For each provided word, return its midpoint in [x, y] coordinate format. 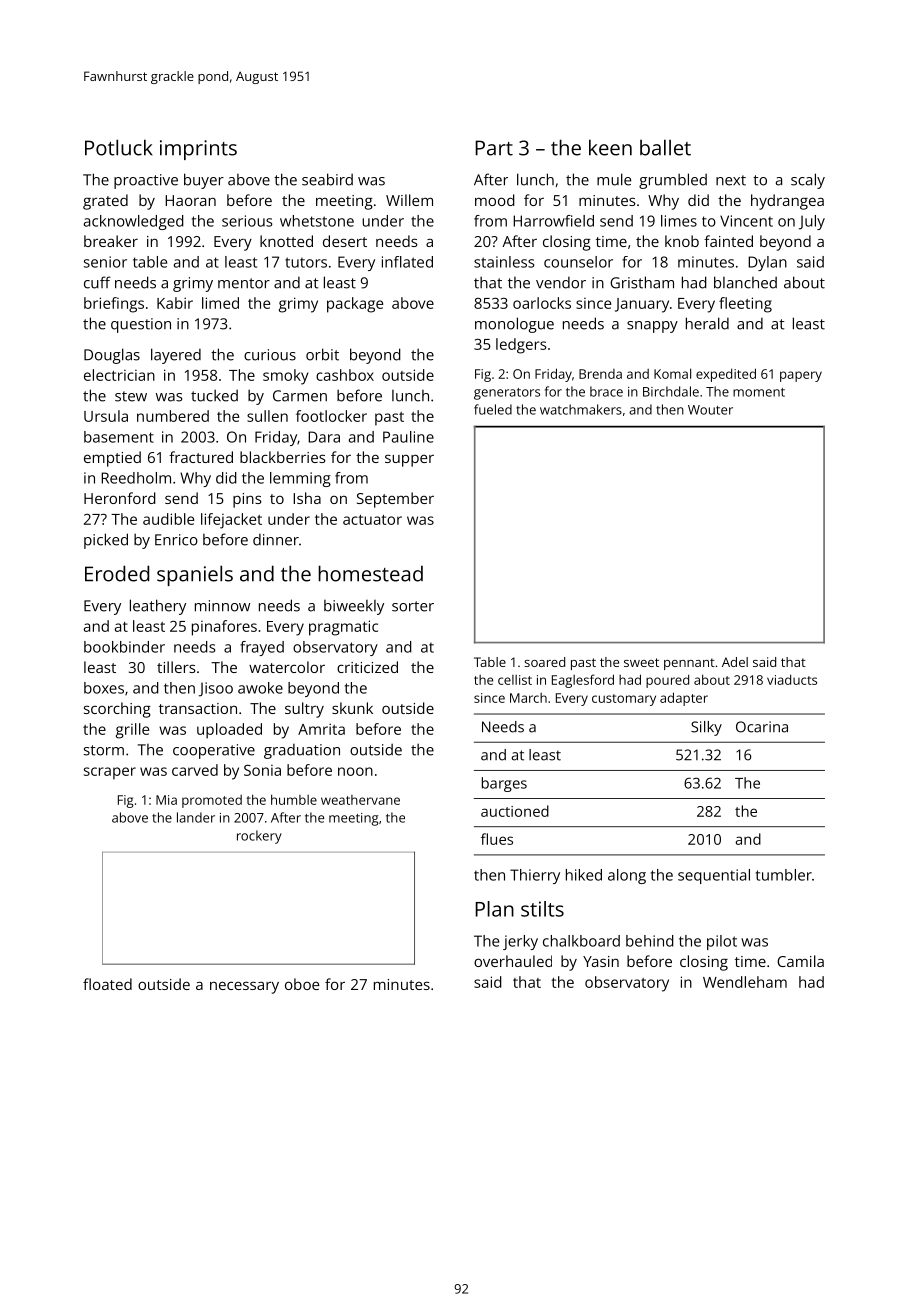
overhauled [513, 961]
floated [107, 984]
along [627, 876]
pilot [722, 942]
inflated [407, 262]
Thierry [535, 876]
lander [196, 817]
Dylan [767, 263]
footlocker [331, 416]
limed [220, 303]
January [642, 305]
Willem [409, 200]
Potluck [119, 147]
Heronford [120, 498]
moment [759, 392]
